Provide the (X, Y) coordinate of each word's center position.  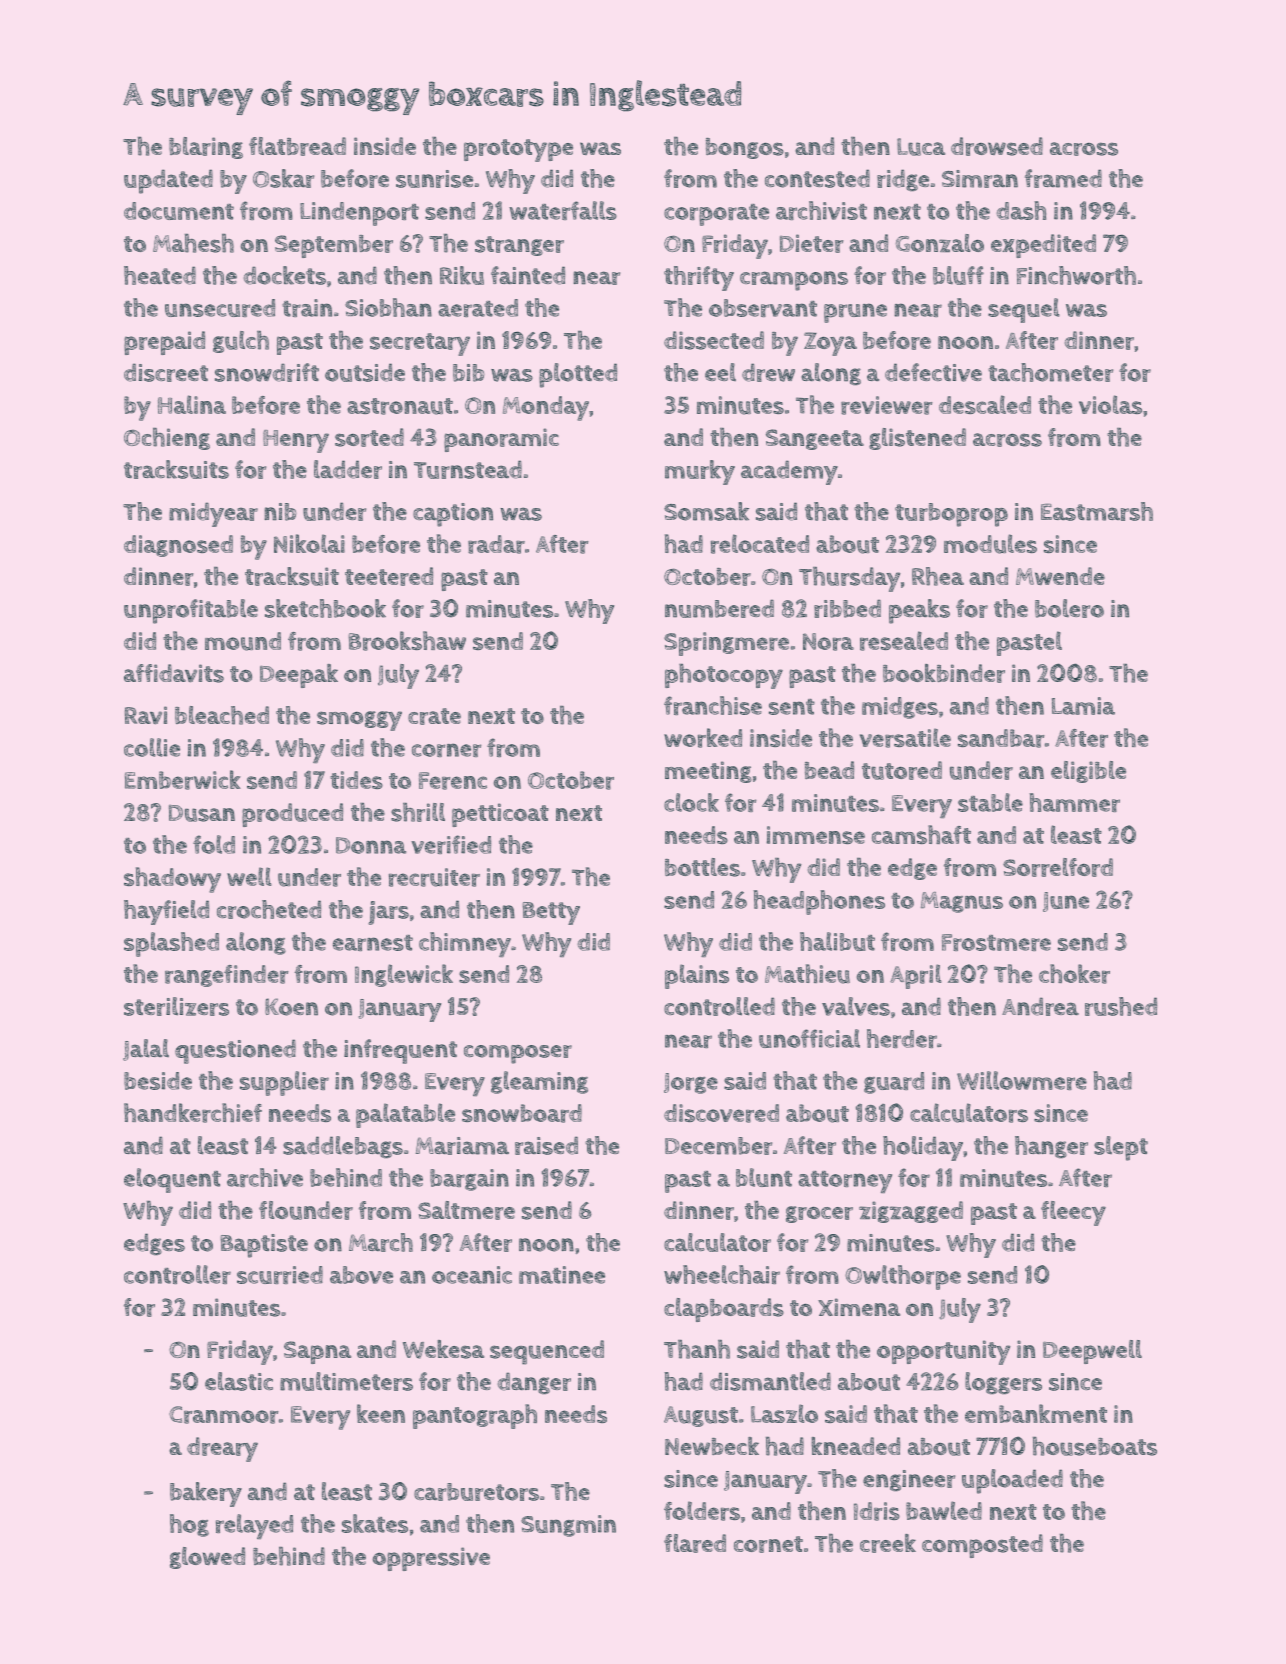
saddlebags (343, 1147)
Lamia (1083, 706)
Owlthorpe (903, 1277)
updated (168, 181)
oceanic (472, 1275)
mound (243, 641)
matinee (562, 1275)
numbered (719, 608)
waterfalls (563, 210)
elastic (239, 1381)
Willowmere (1022, 1080)
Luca (921, 147)
